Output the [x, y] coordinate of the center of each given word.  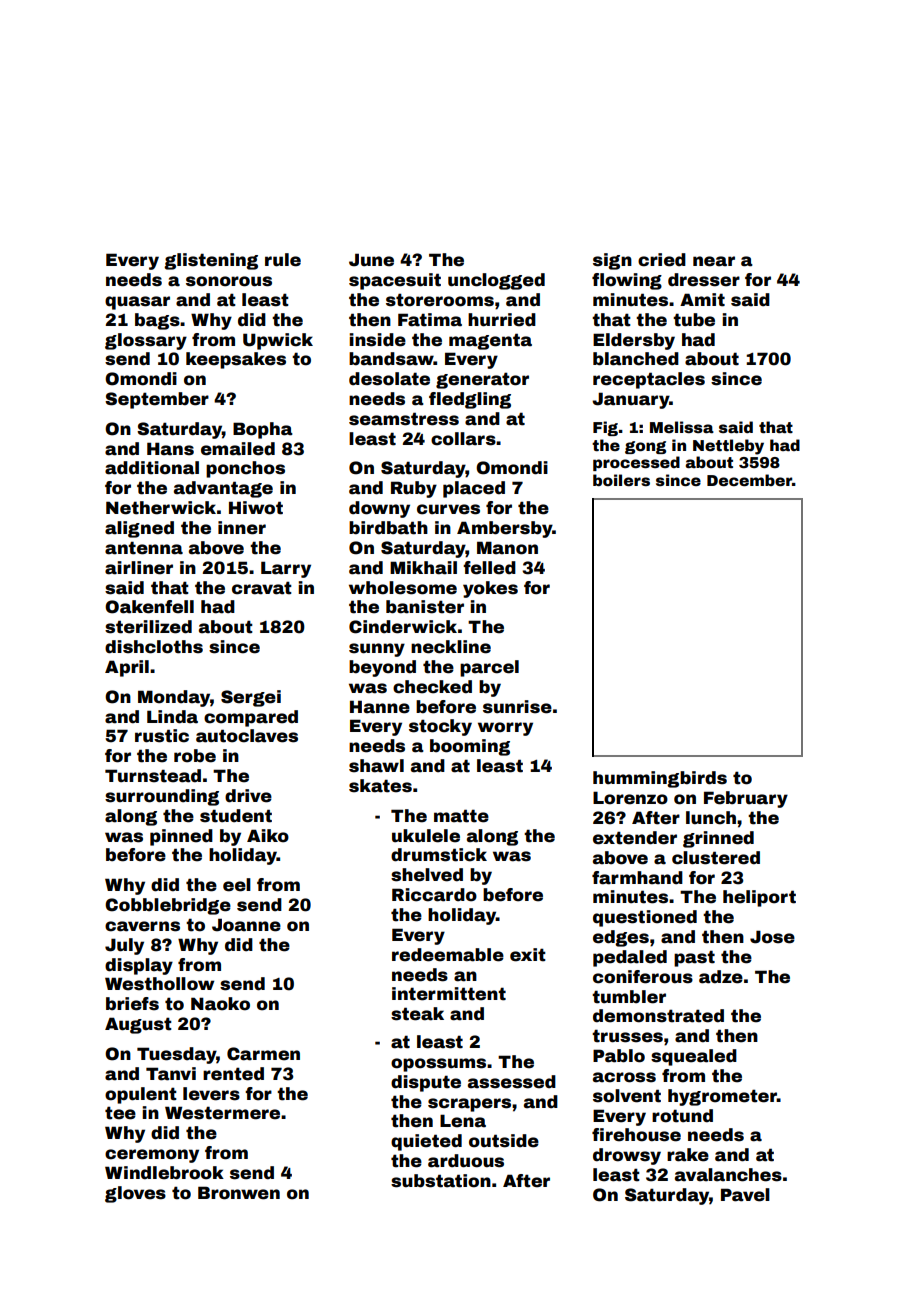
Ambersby [504, 529]
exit [528, 955]
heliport [759, 898]
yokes [490, 589]
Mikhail [423, 568]
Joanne [246, 925]
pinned [181, 837]
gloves [135, 1194]
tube [694, 320]
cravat [262, 588]
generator [482, 380]
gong [645, 447]
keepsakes [236, 360]
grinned [718, 839]
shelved [427, 875]
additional [152, 468]
